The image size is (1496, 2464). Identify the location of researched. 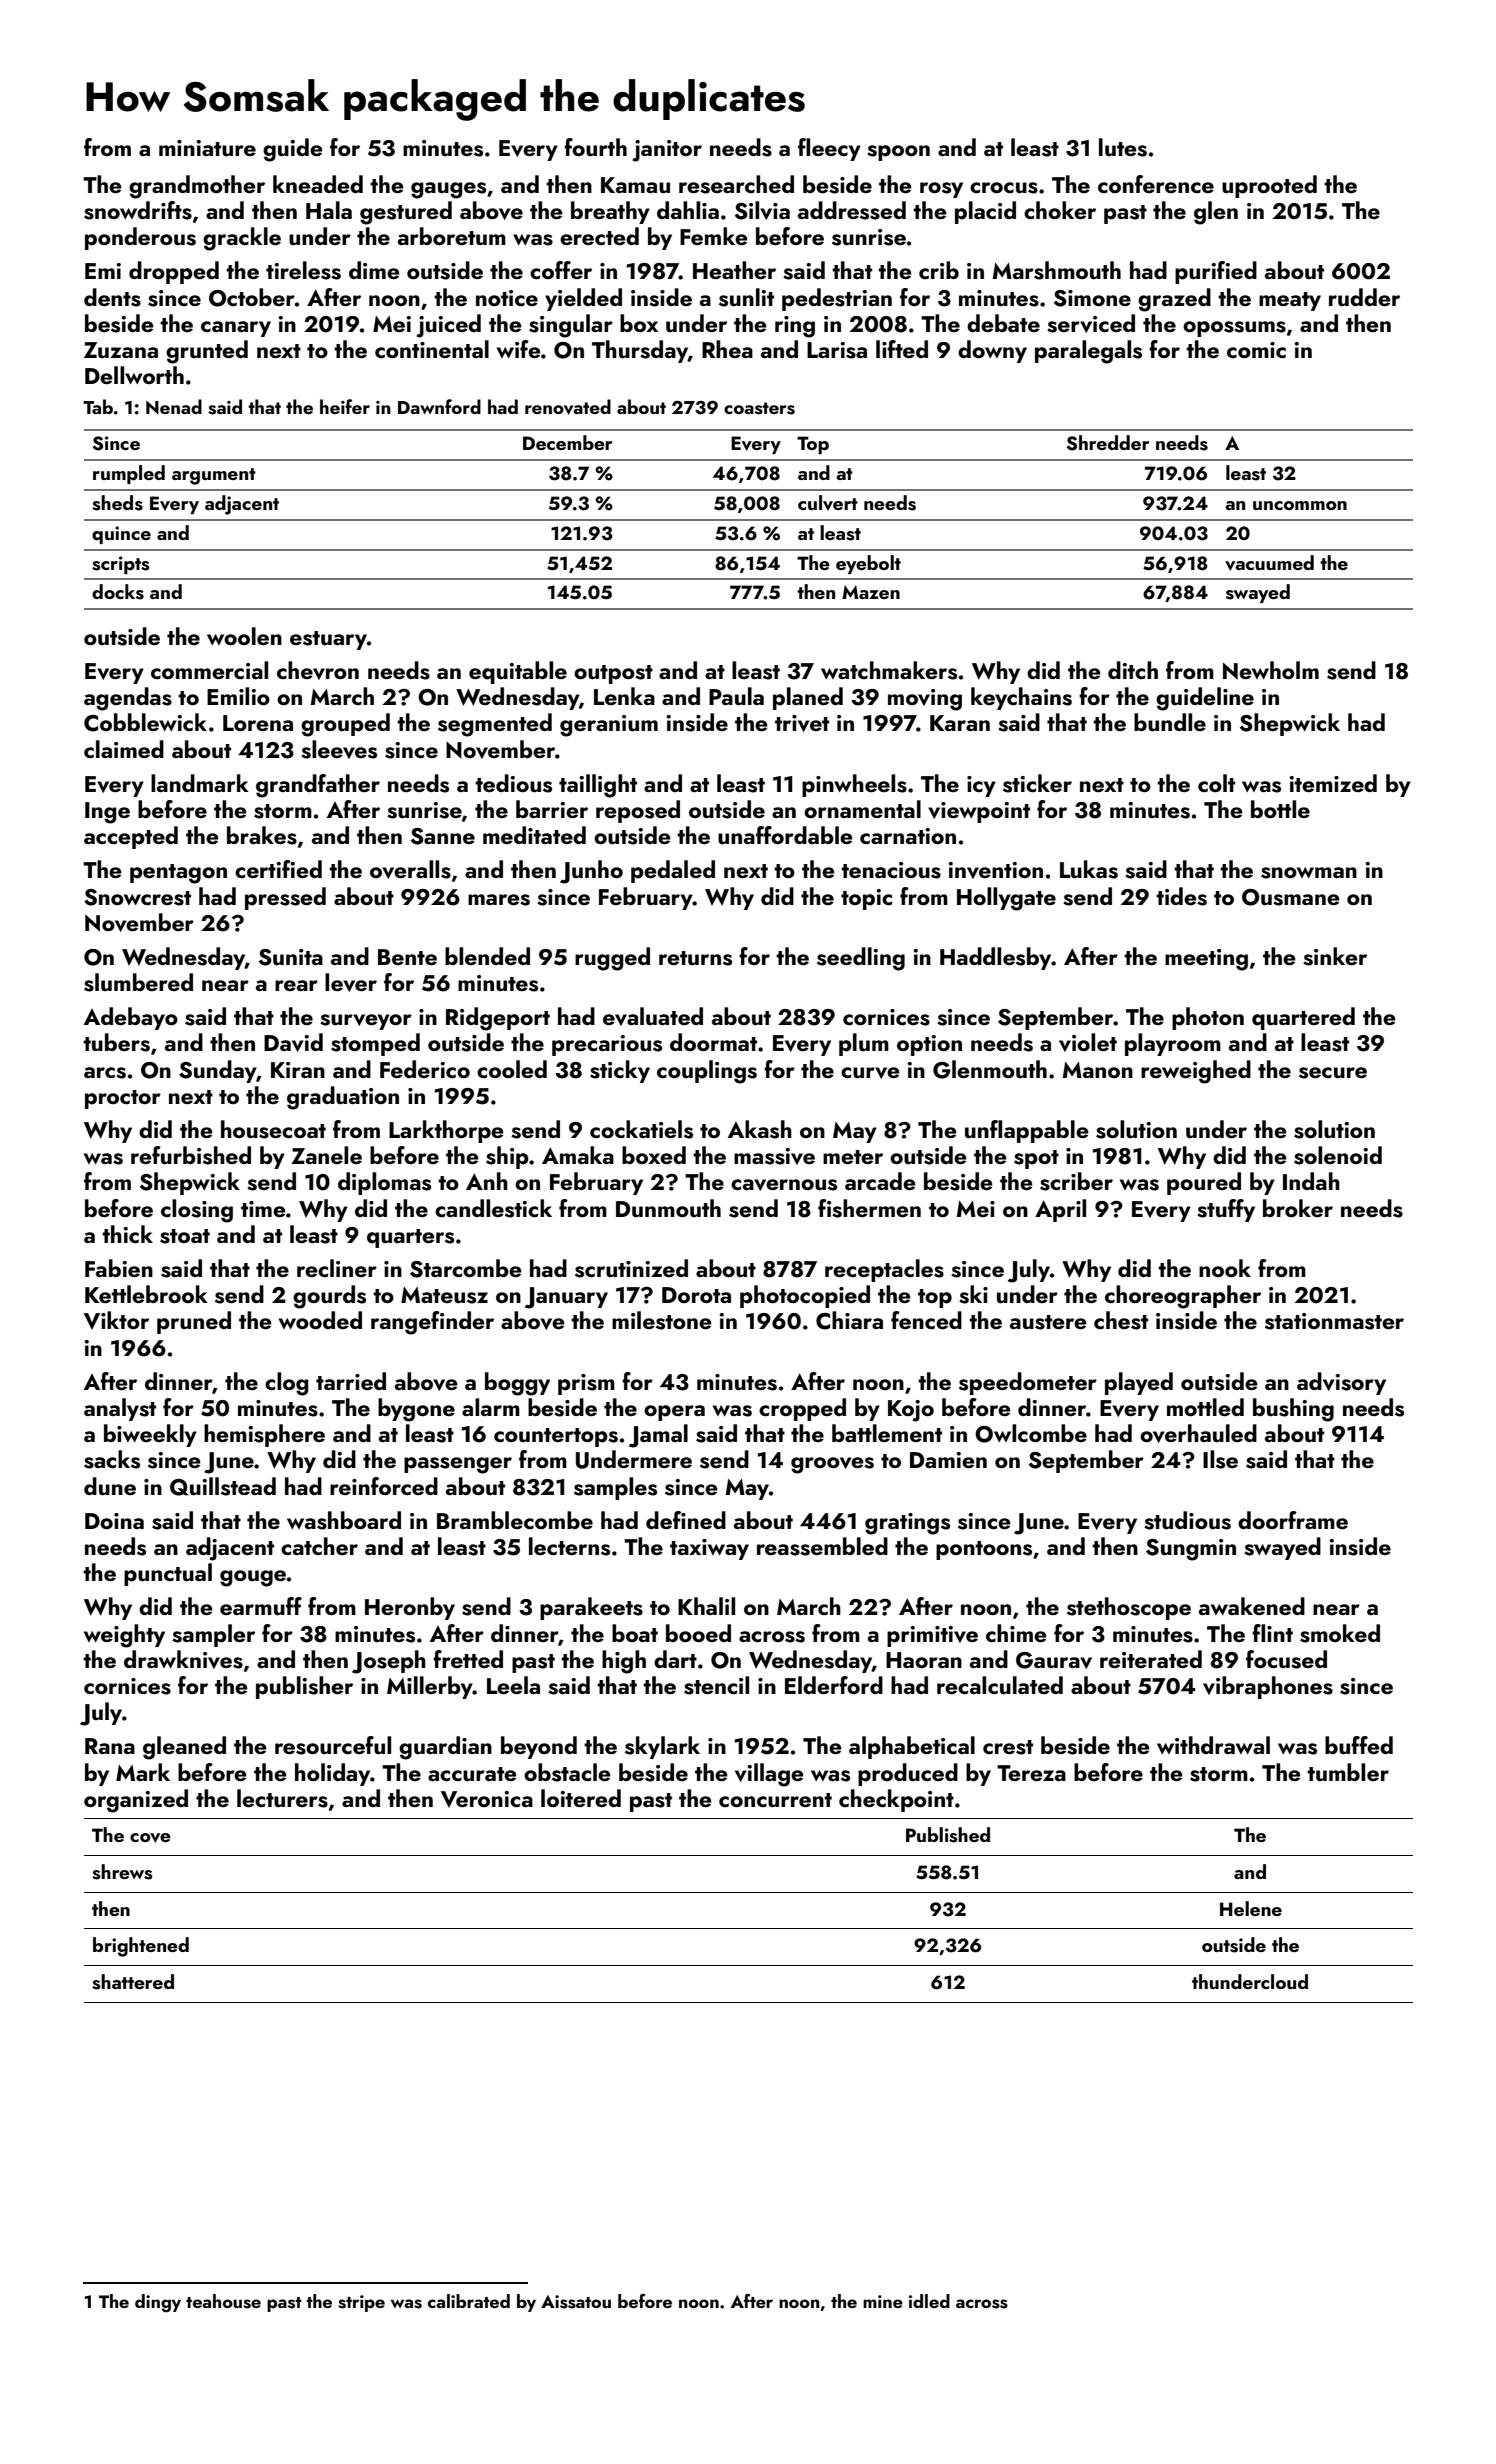
(736, 184).
